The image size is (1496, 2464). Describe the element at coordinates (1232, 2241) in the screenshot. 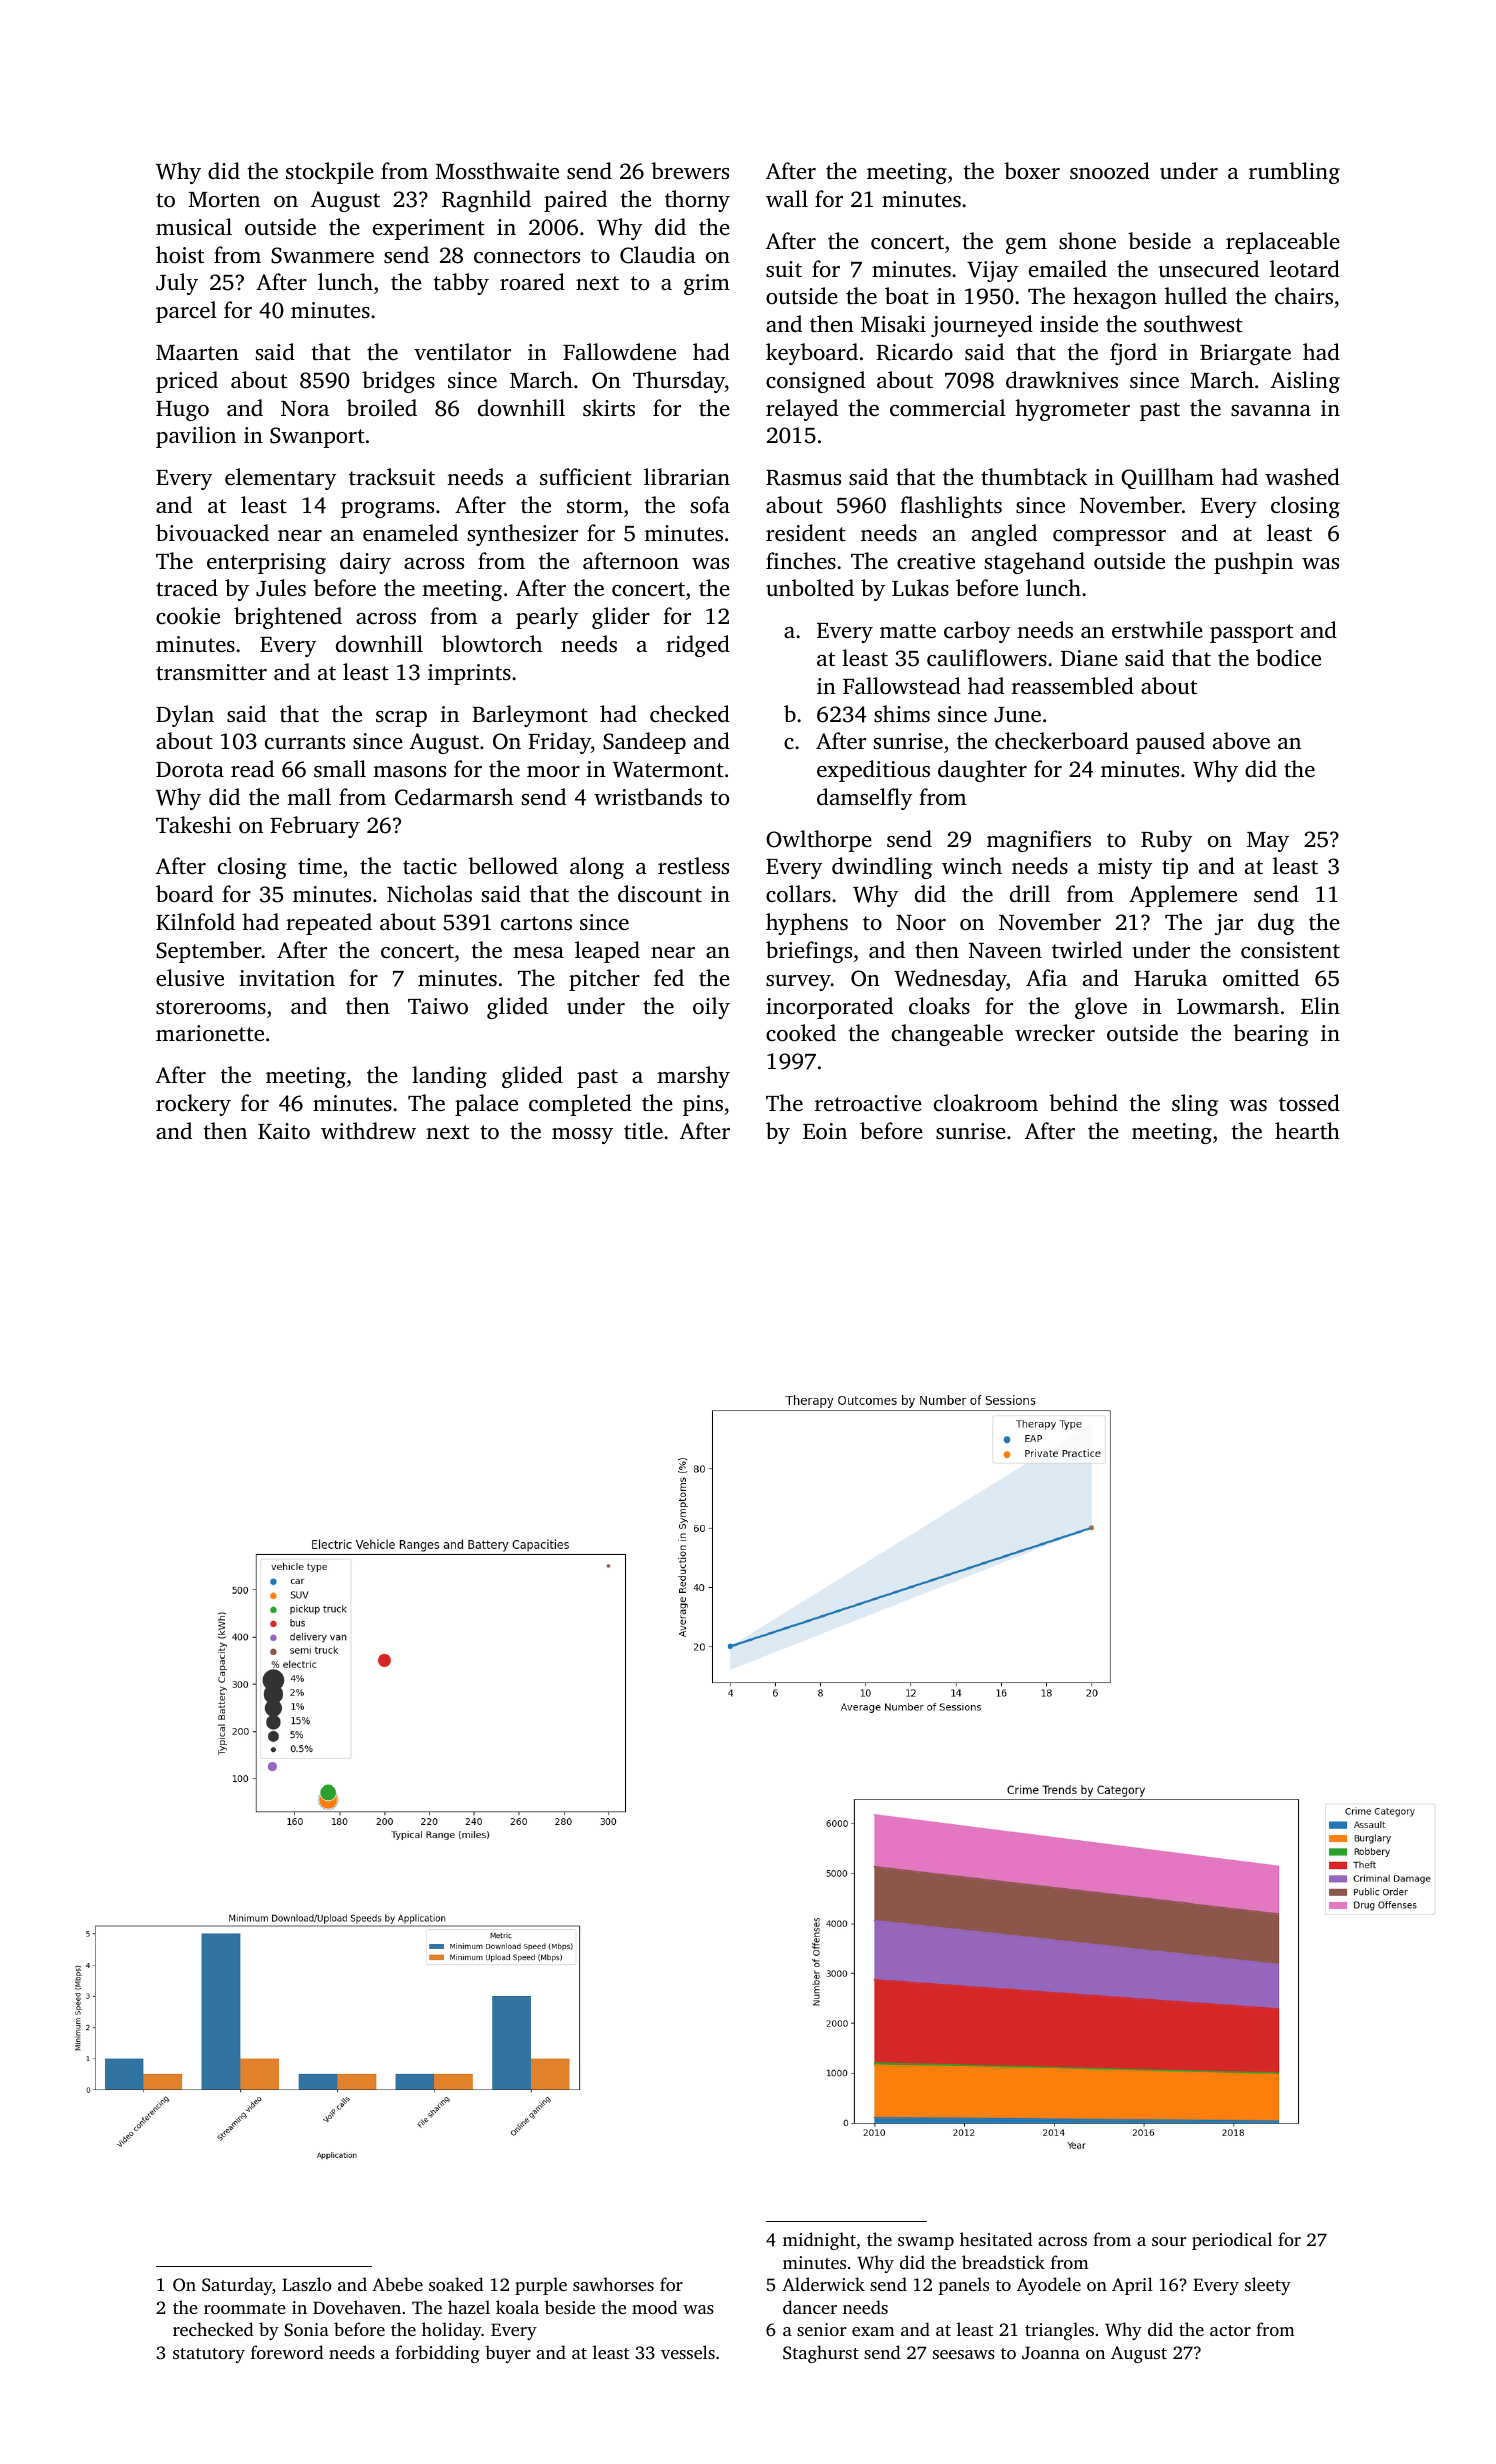

I see `periodical` at that location.
